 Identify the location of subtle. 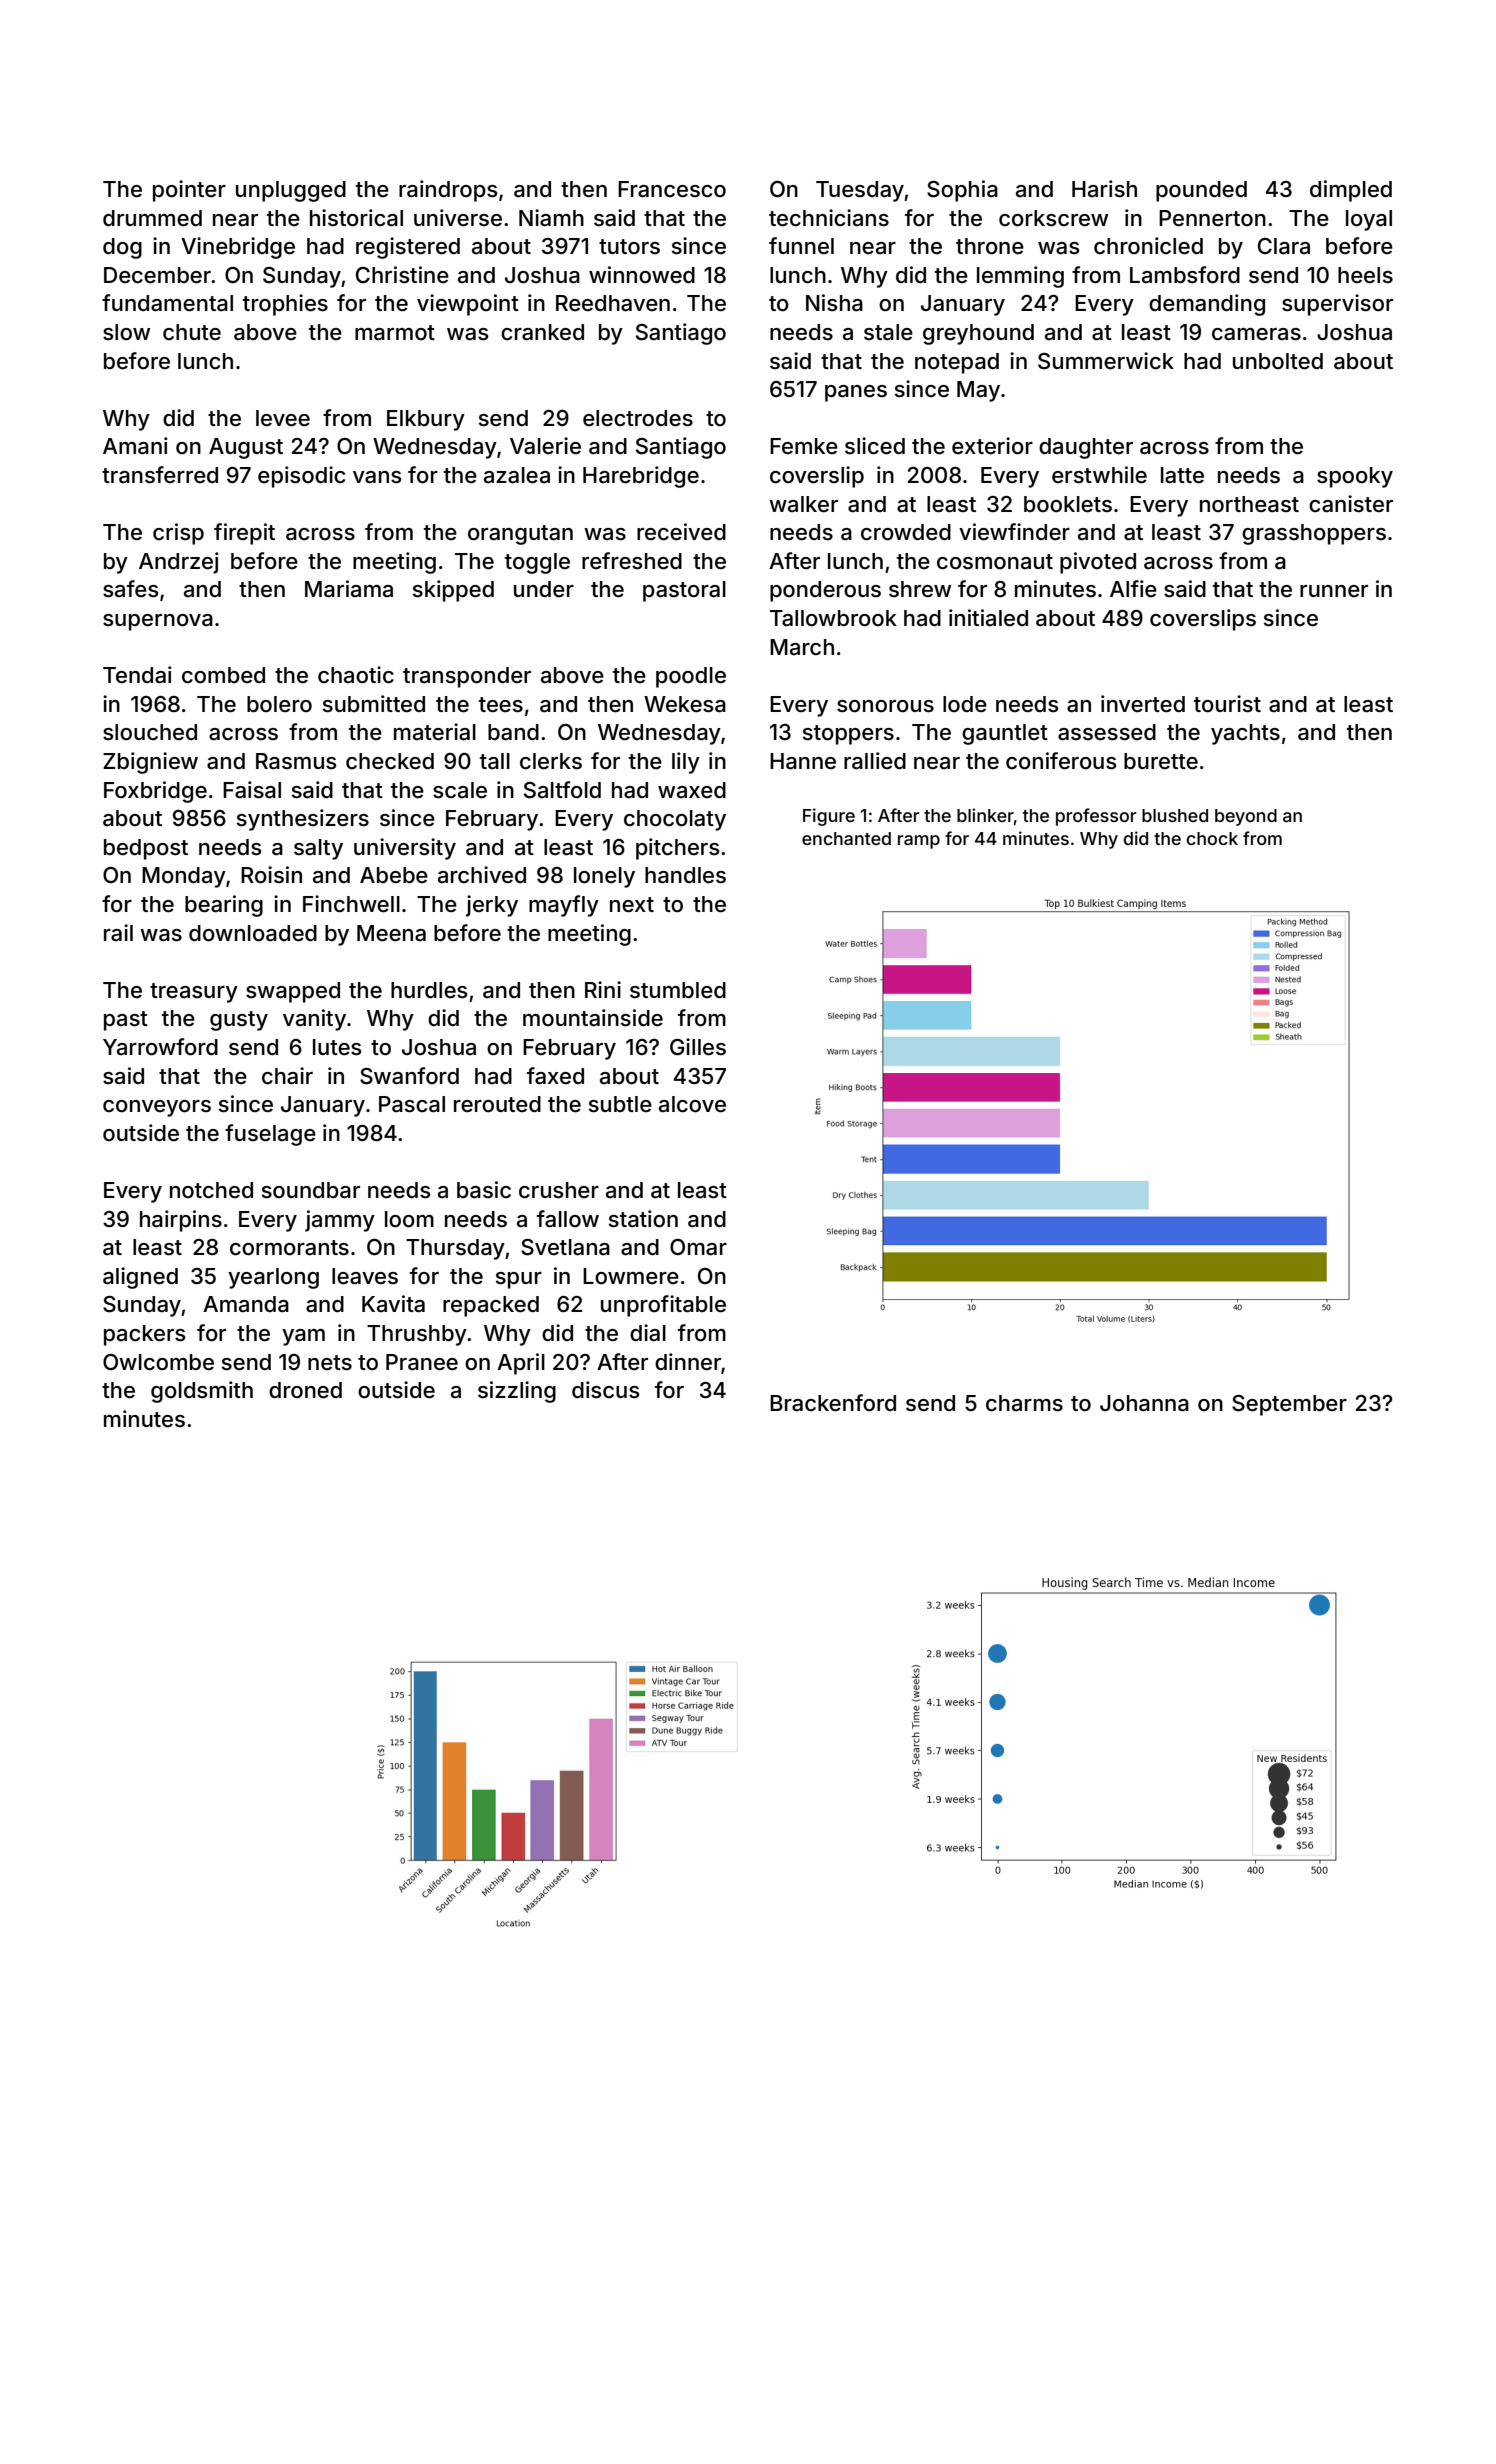
(620, 1104).
